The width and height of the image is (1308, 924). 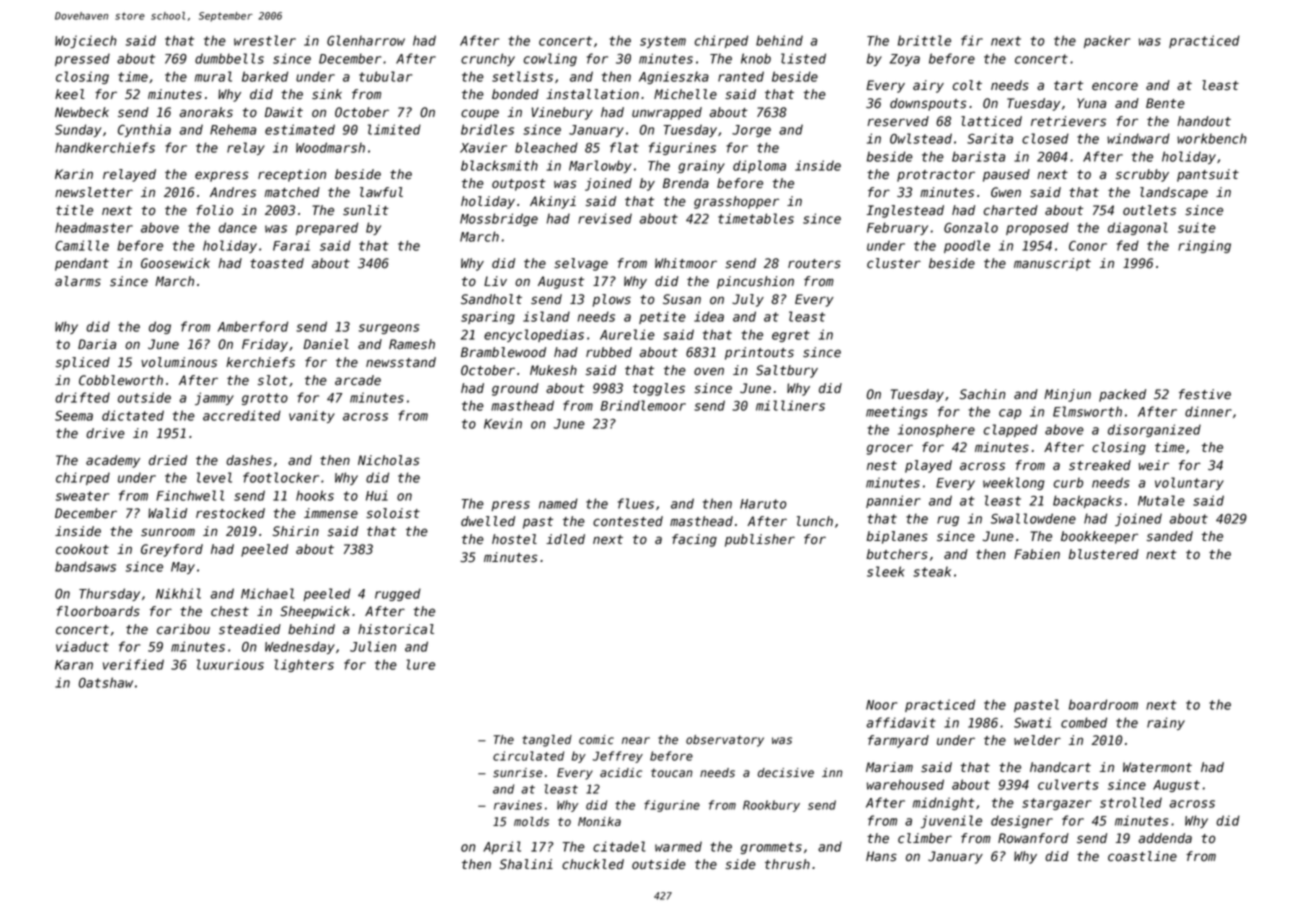 What do you see at coordinates (787, 371) in the image?
I see `Saltbury` at bounding box center [787, 371].
